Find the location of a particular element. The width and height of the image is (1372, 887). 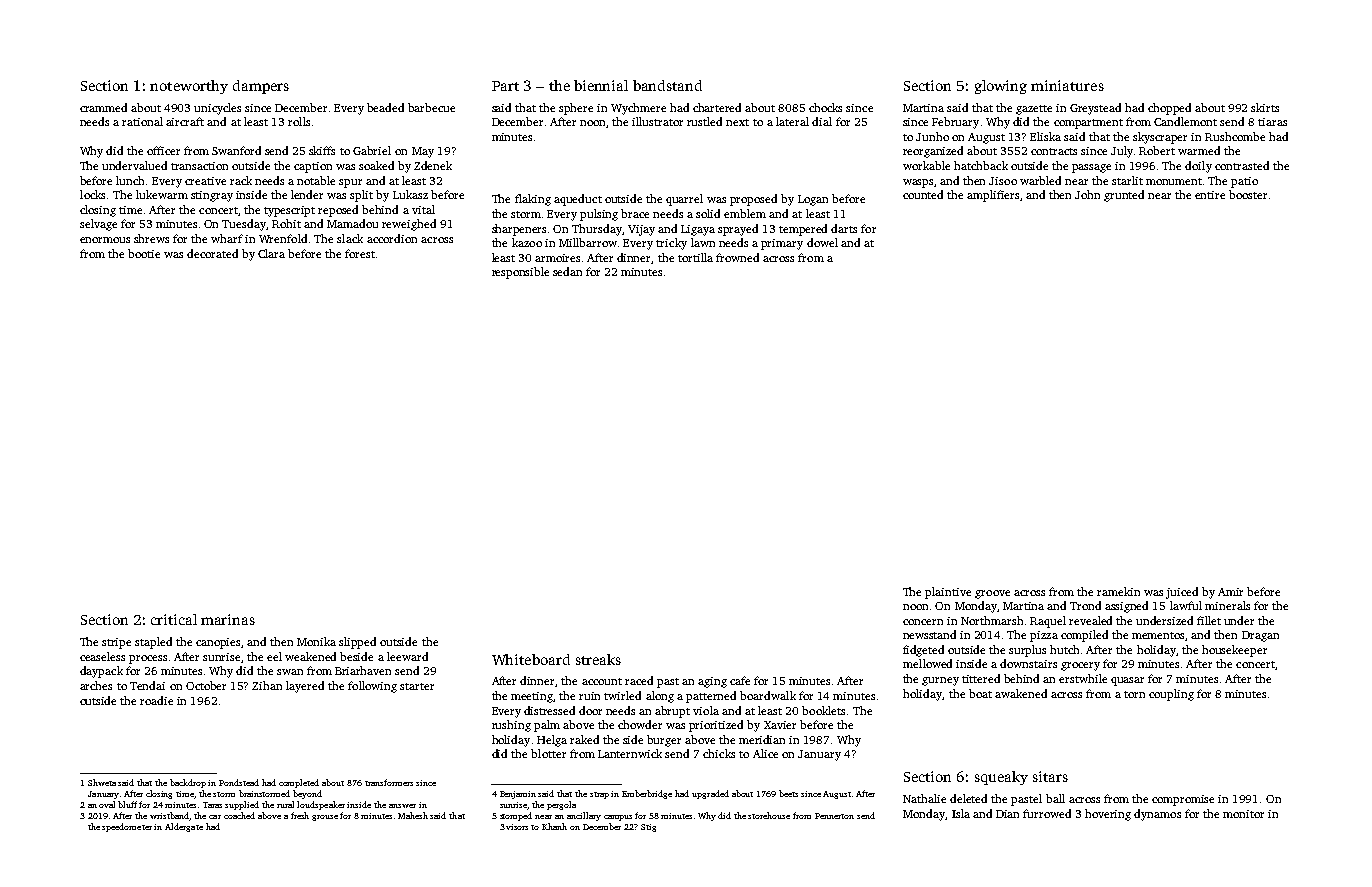

coupling is located at coordinates (1171, 695).
